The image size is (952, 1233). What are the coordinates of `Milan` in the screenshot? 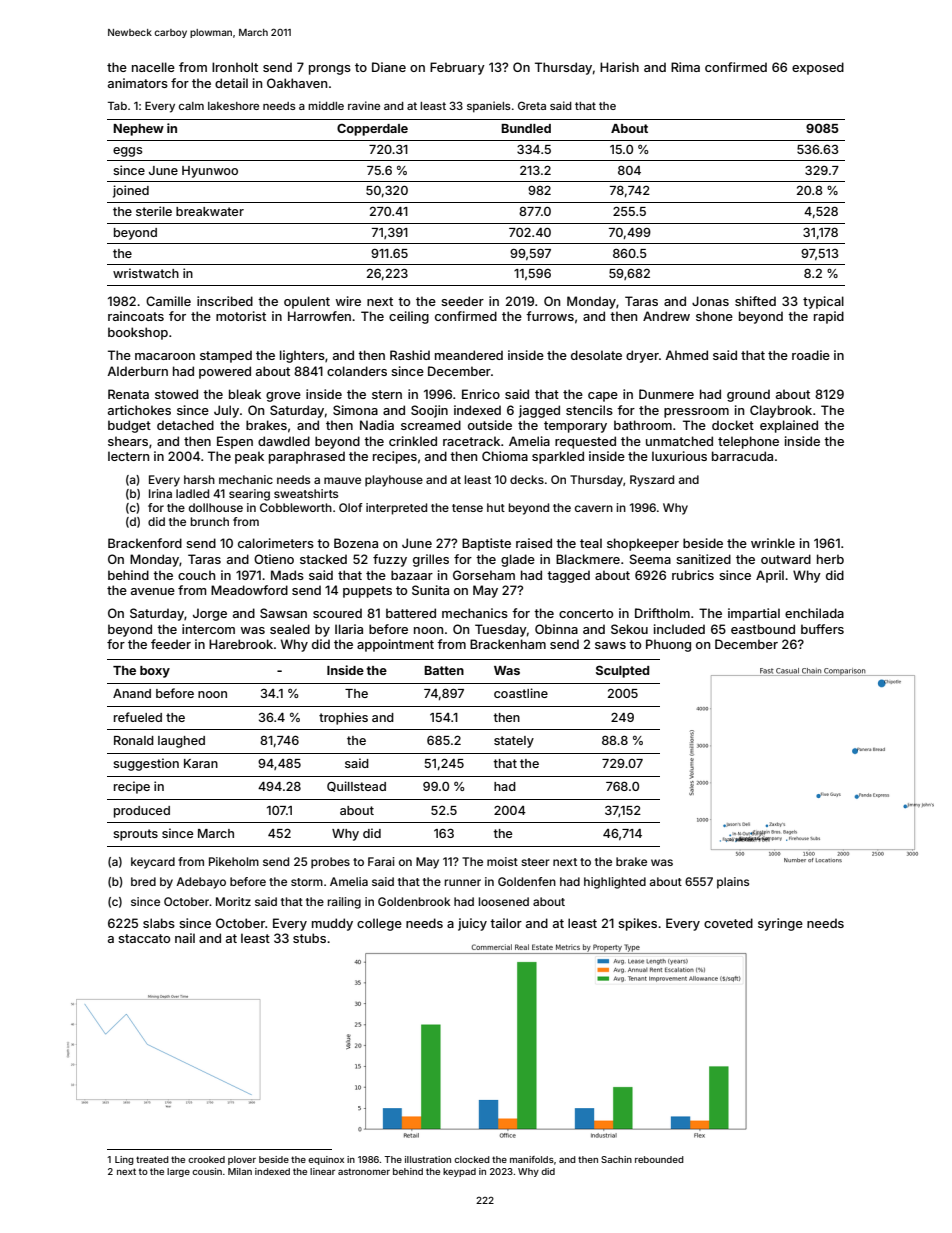 It's located at (240, 1171).
